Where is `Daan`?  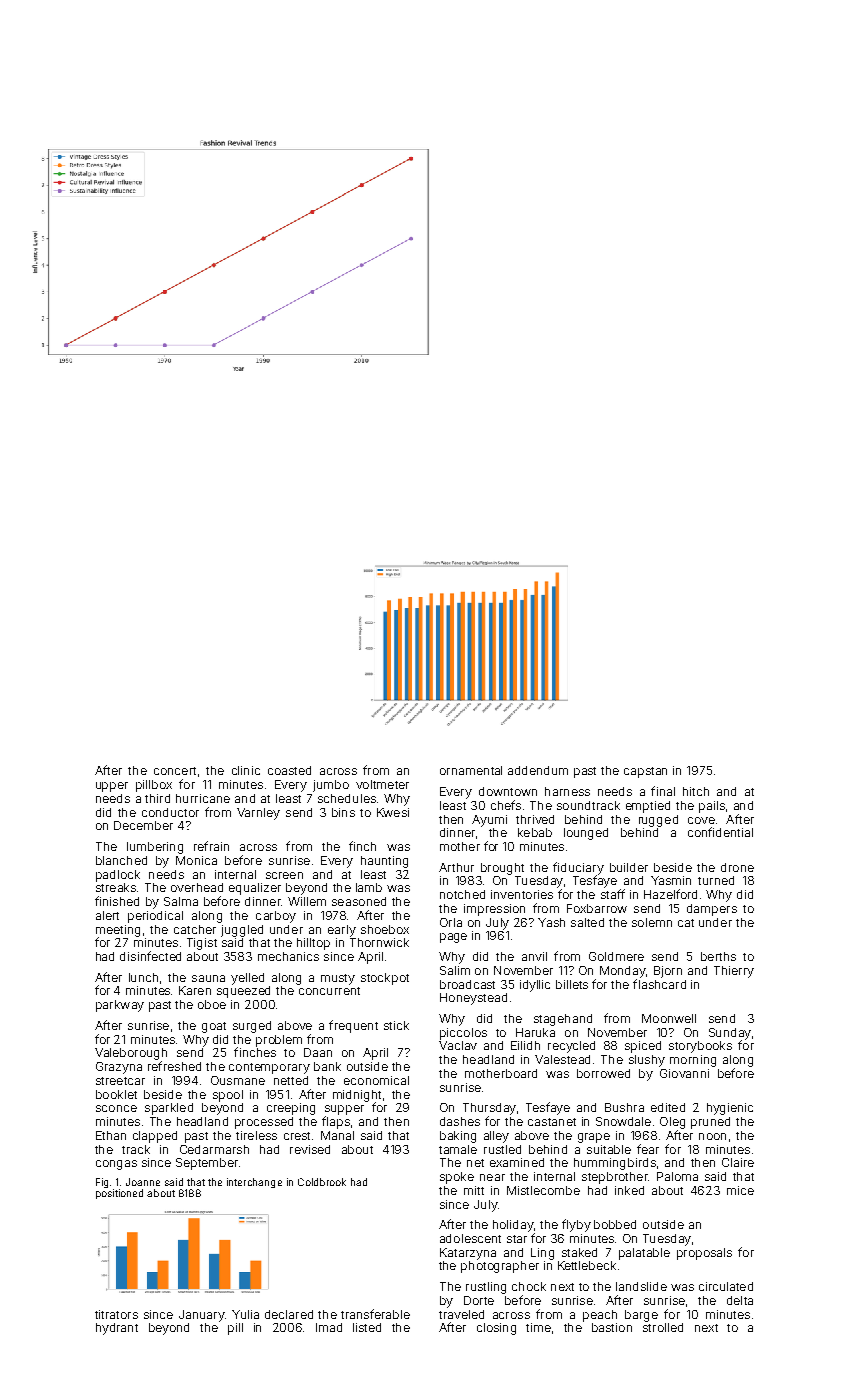
Daan is located at coordinates (318, 1052).
